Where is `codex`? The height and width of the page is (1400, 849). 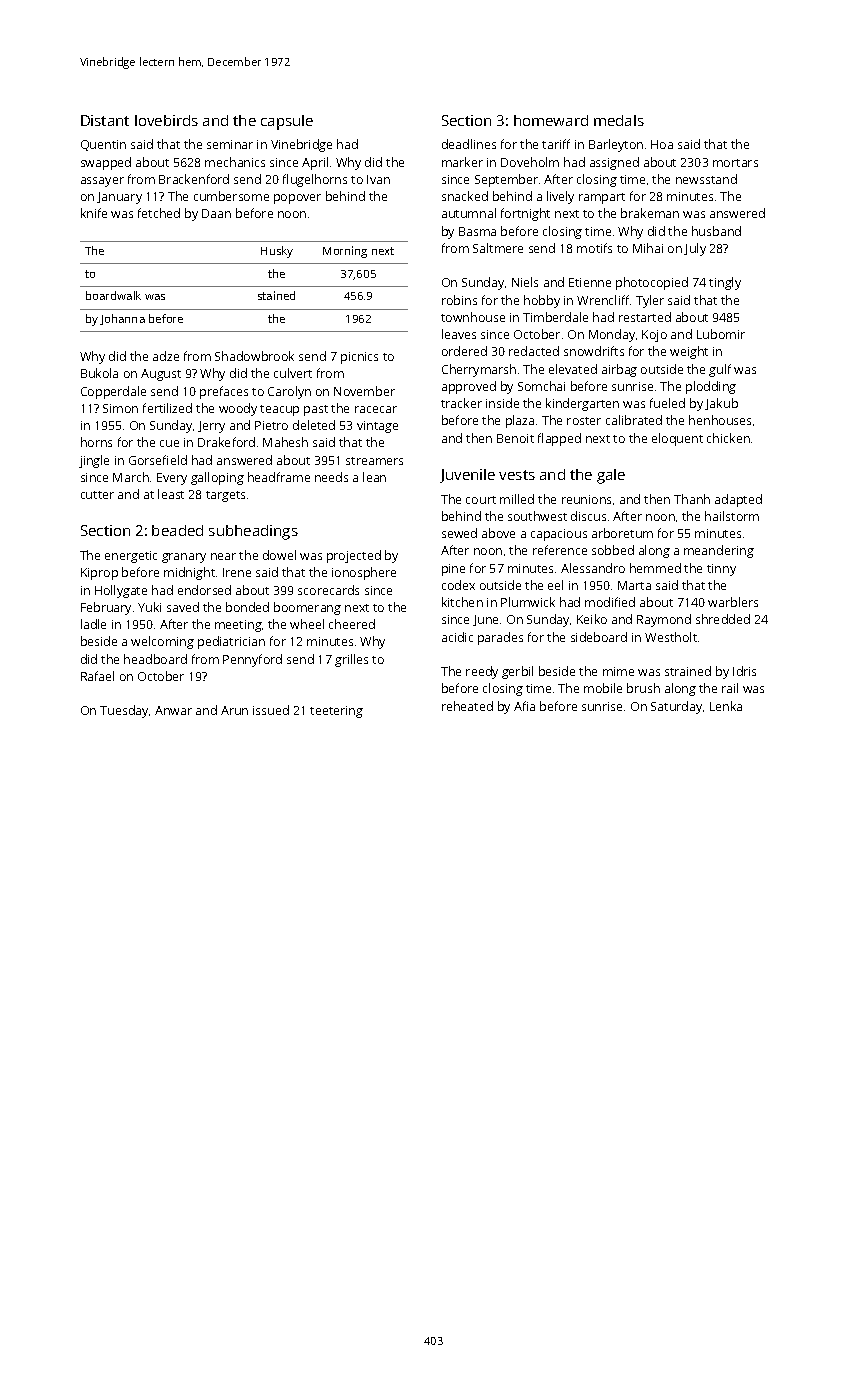
codex is located at coordinates (458, 585).
